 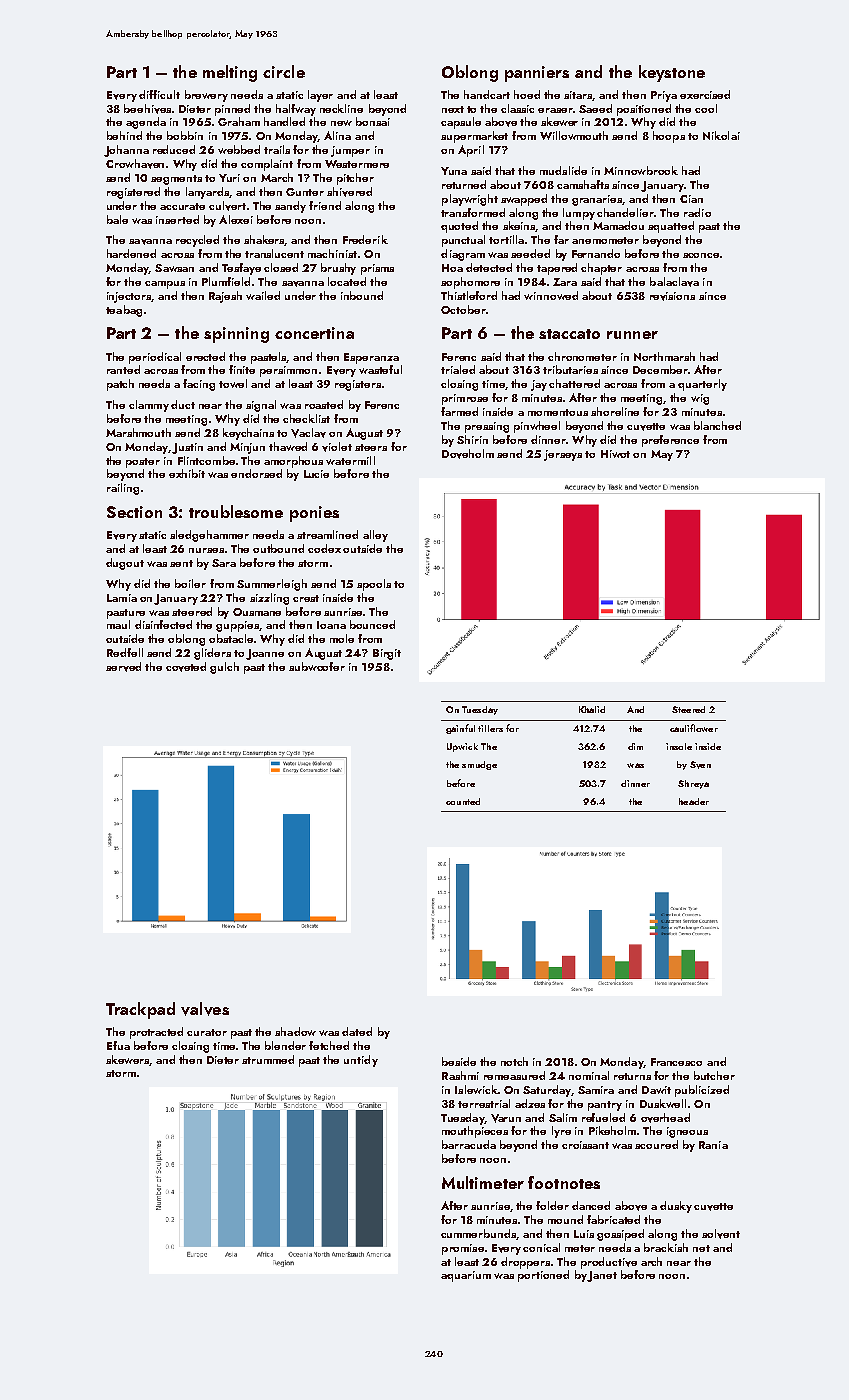 I want to click on exercised, so click(x=705, y=94).
